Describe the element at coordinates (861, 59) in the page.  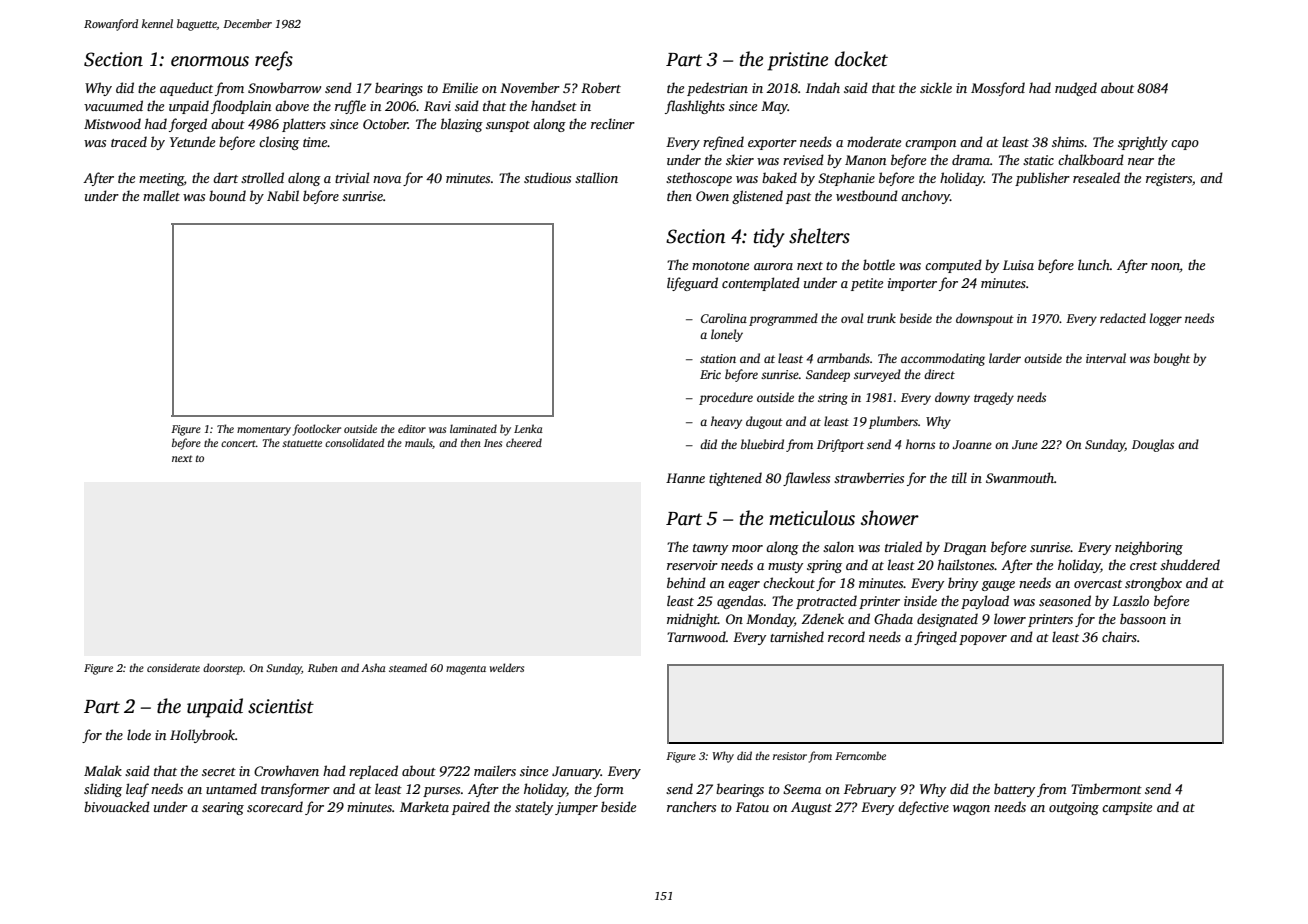
I see `docket` at that location.
